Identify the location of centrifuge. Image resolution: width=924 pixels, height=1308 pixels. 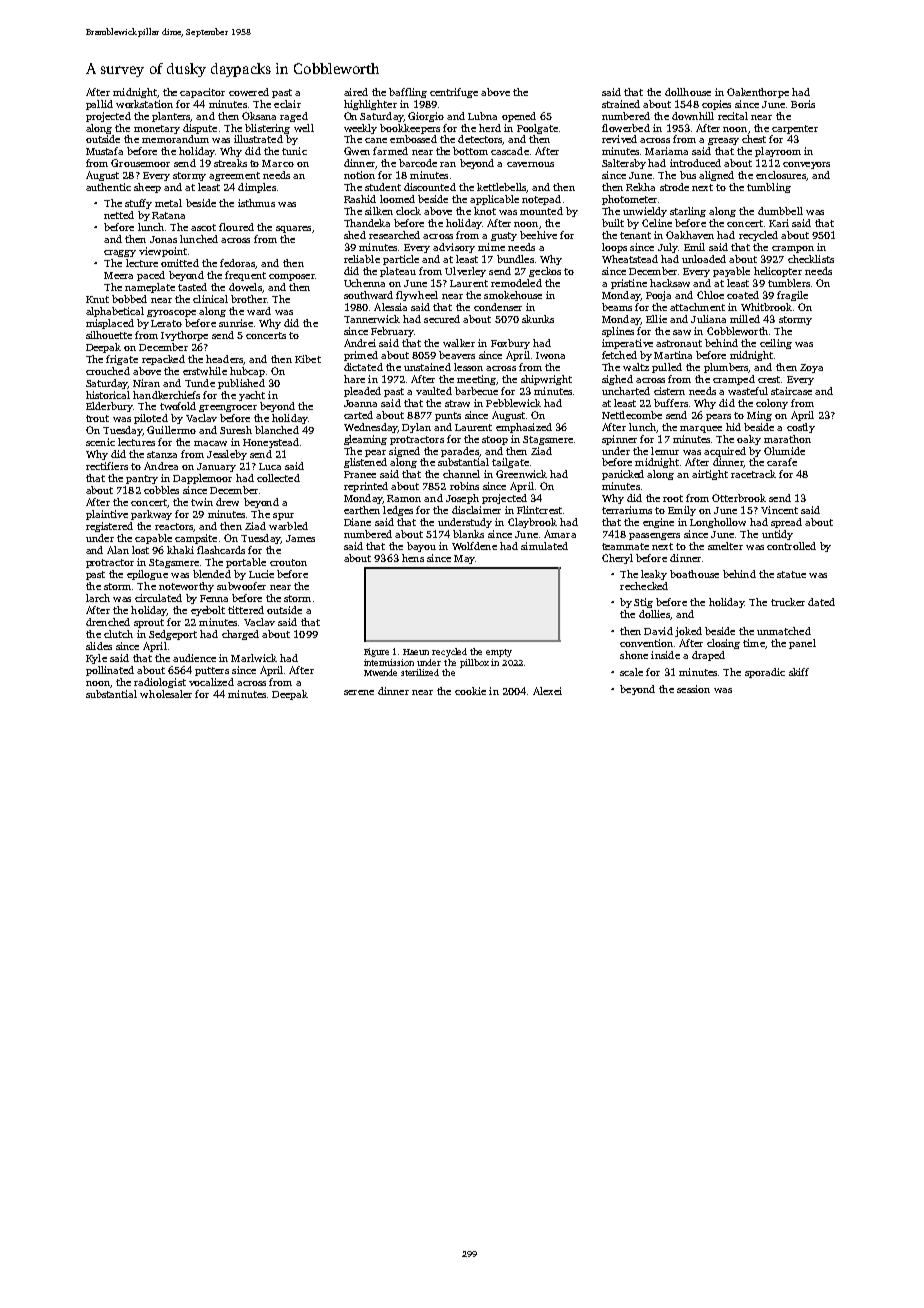
(454, 93).
